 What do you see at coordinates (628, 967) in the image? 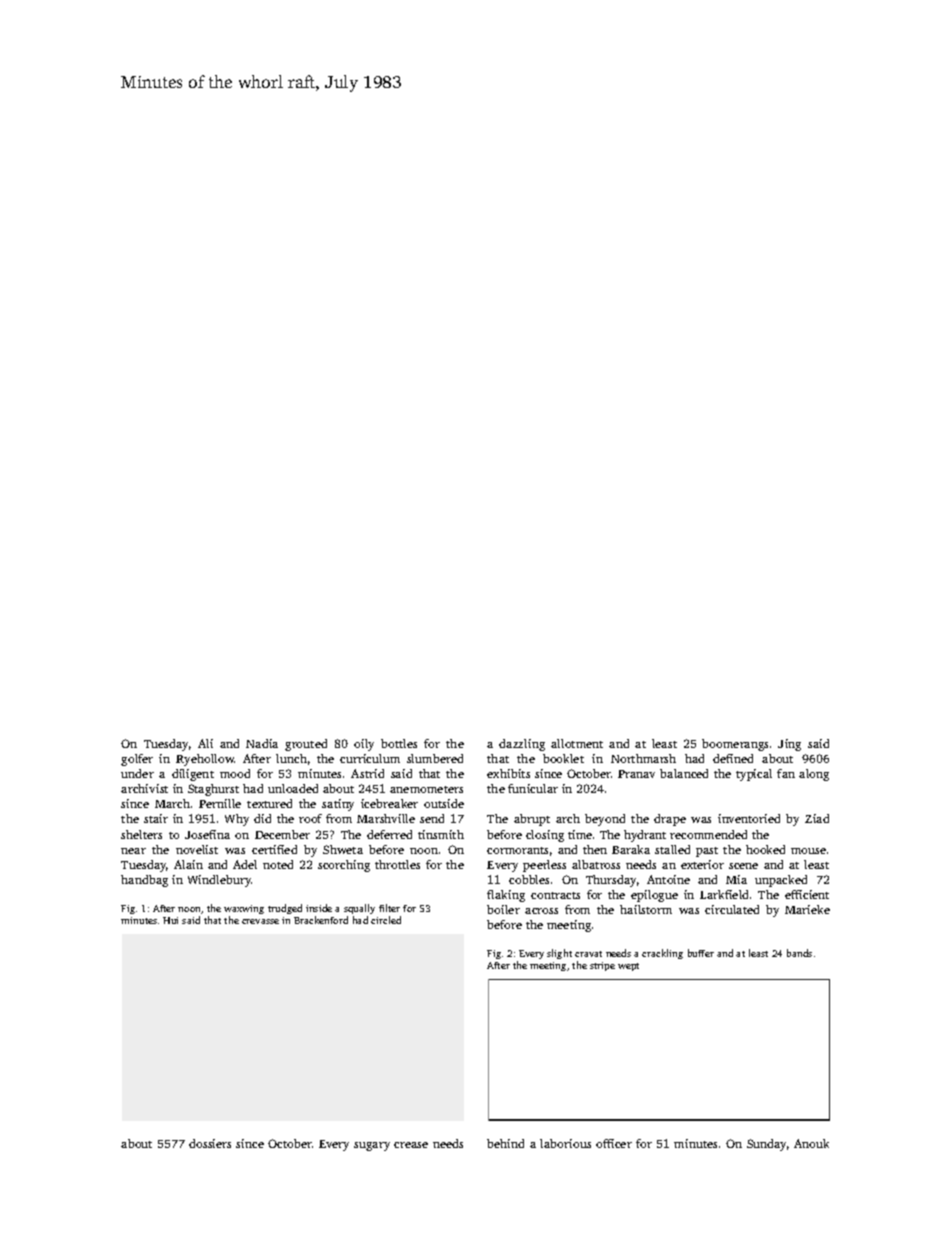
I see `wept` at bounding box center [628, 967].
